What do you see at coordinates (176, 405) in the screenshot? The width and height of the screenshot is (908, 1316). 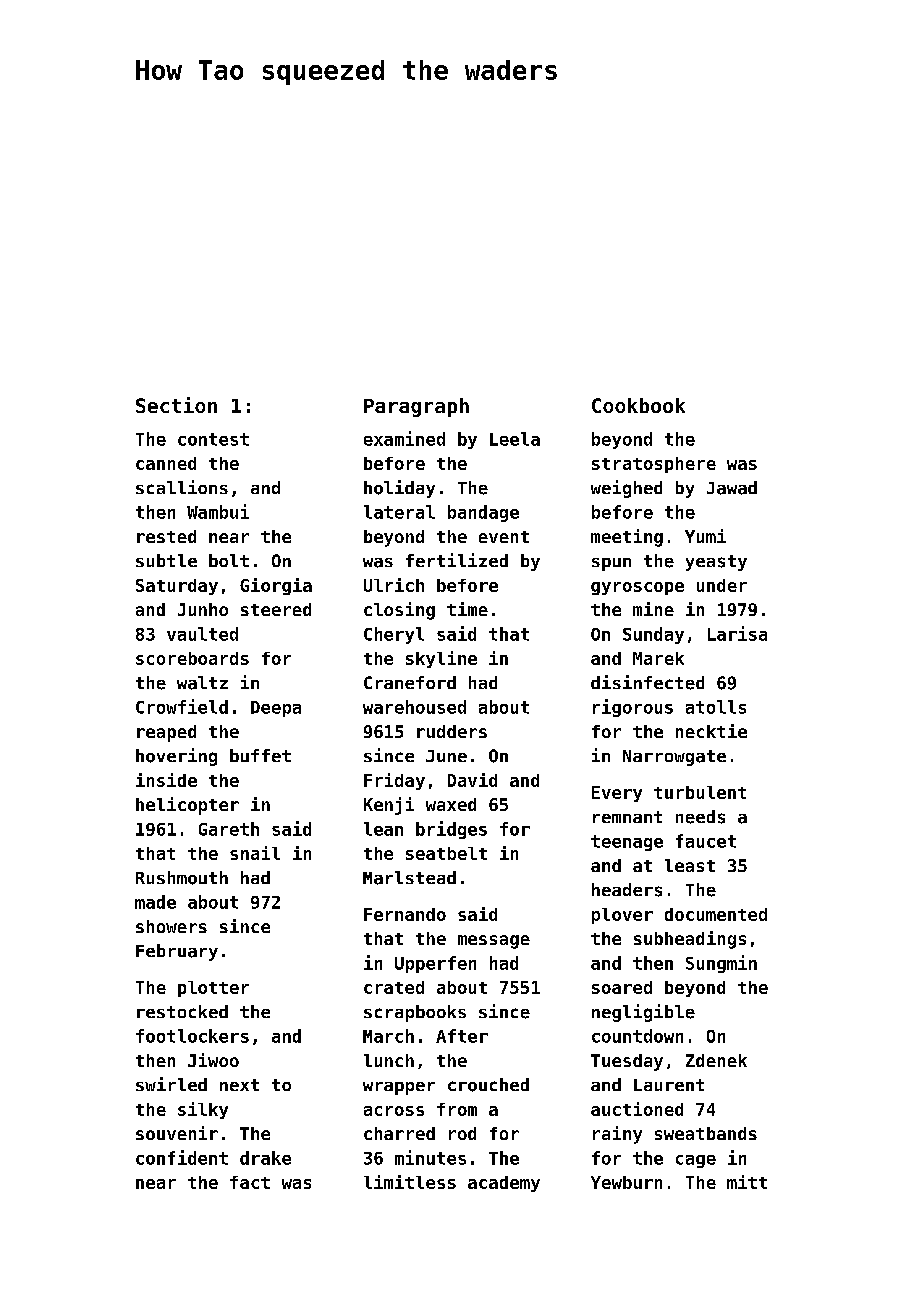 I see `Section` at bounding box center [176, 405].
